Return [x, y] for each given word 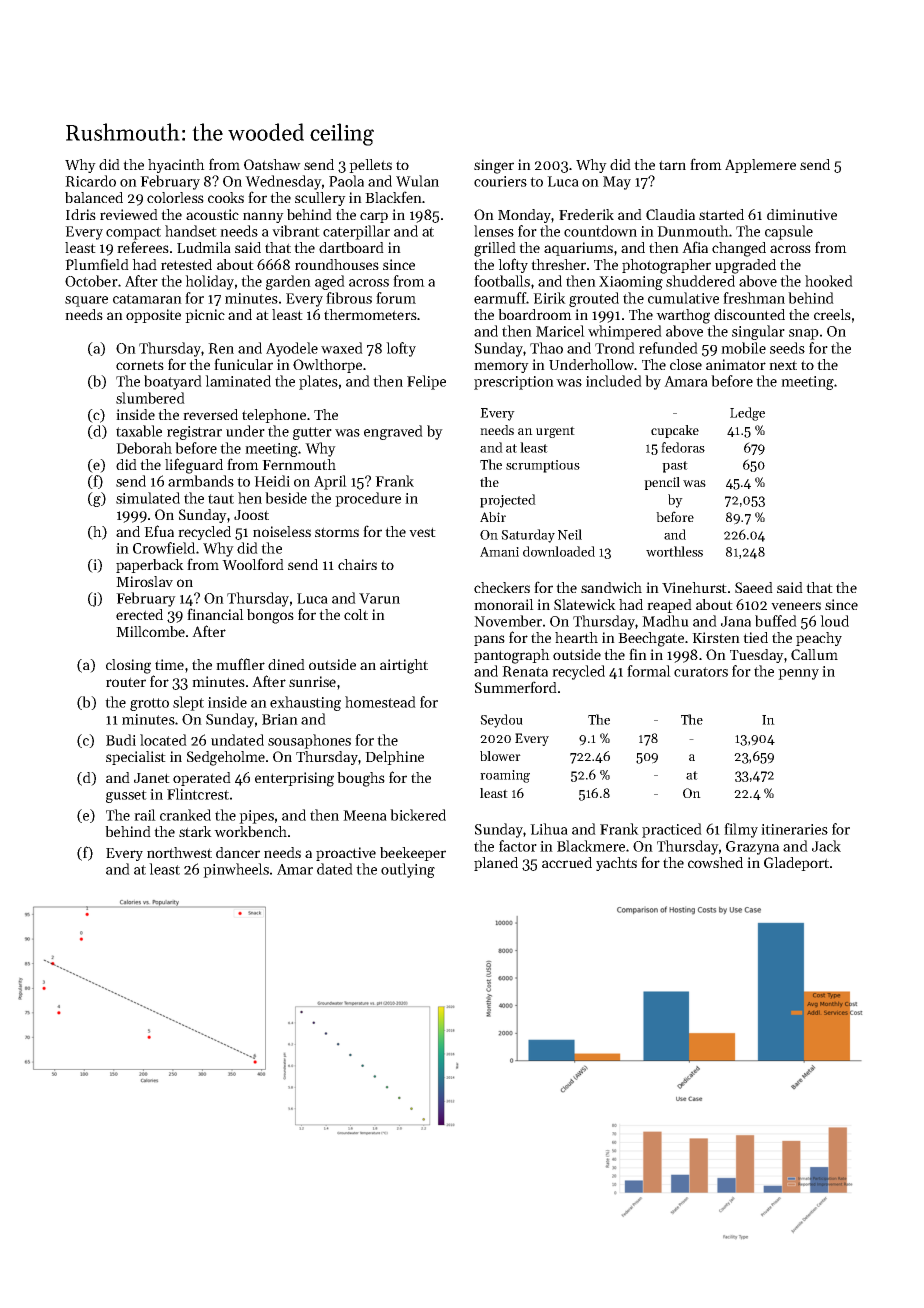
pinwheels [236, 870]
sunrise [312, 681]
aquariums [578, 249]
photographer [666, 266]
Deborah [144, 448]
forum [396, 298]
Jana [736, 621]
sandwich [611, 587]
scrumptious [543, 466]
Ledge [747, 414]
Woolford [253, 564]
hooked [829, 281]
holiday [209, 282]
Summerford [516, 687]
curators [701, 672]
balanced [94, 197]
